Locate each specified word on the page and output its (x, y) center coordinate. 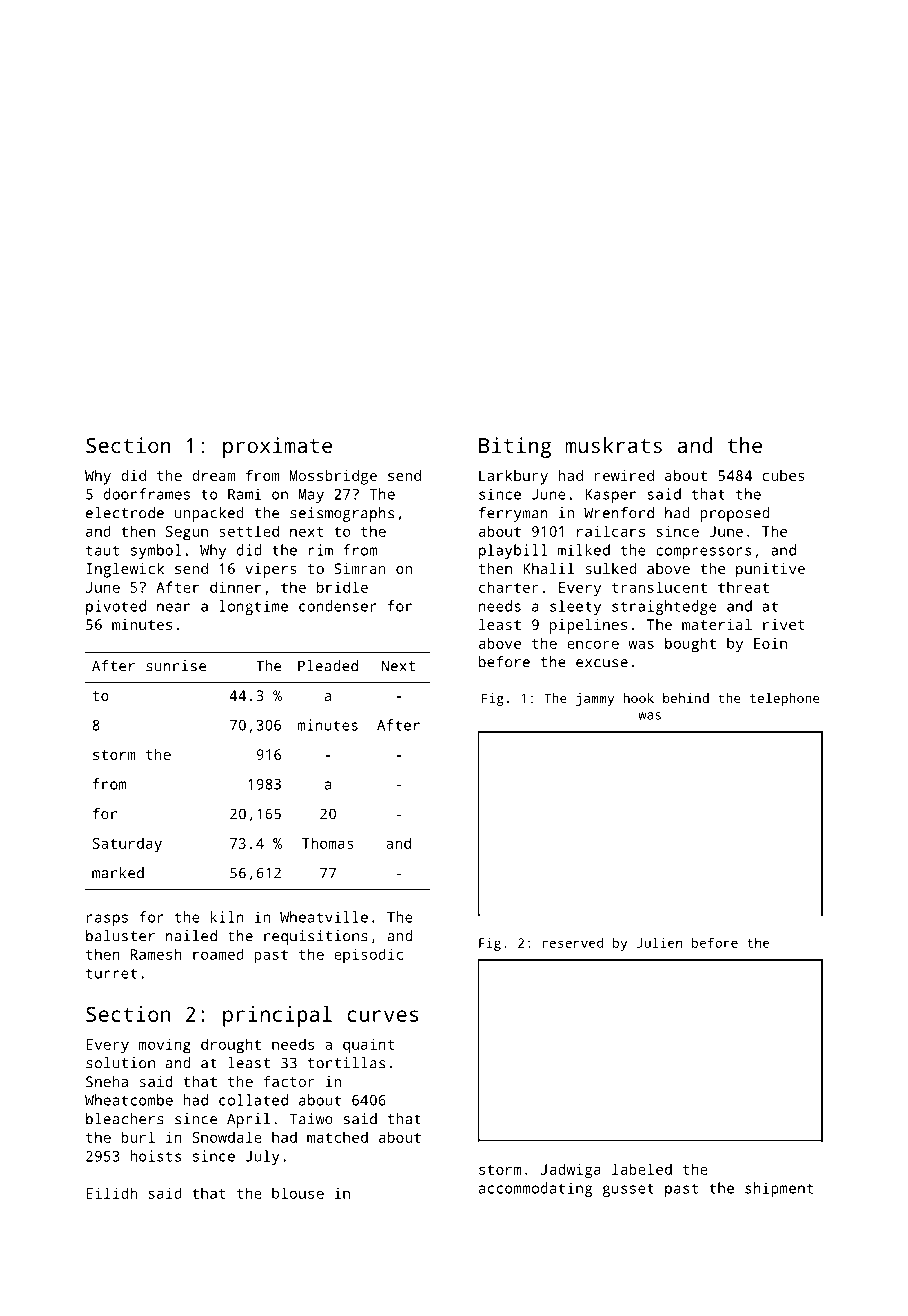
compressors (704, 553)
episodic (368, 955)
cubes (784, 475)
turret (111, 973)
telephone (784, 699)
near (173, 607)
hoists (155, 1156)
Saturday (127, 845)
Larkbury (513, 477)
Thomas (328, 843)
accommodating (535, 1189)
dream (213, 475)
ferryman (513, 514)
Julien (659, 942)
